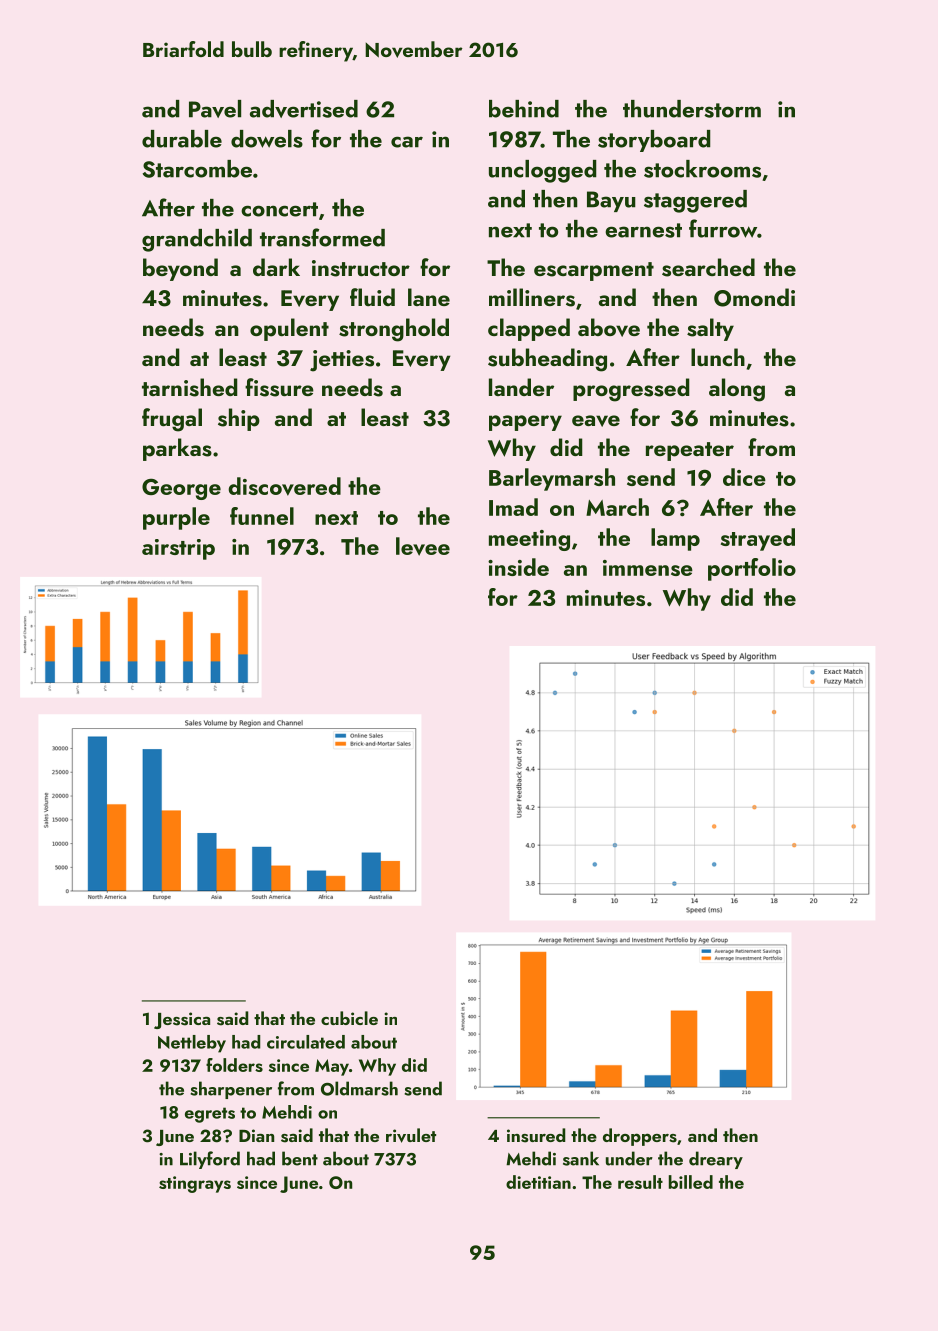 The image size is (938, 1331). Describe the element at coordinates (536, 1135) in the document. I see `insured` at that location.
